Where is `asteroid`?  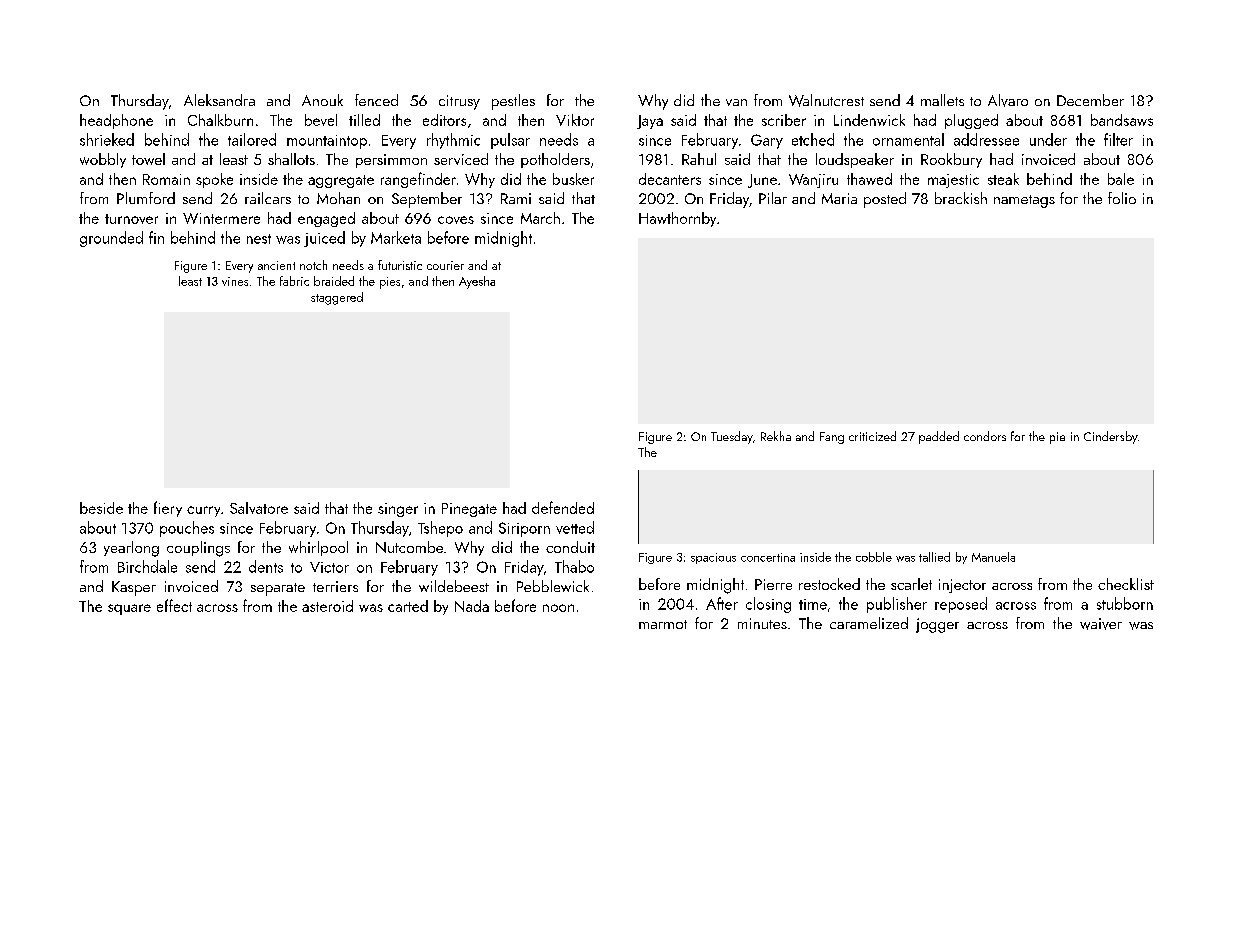
asteroid is located at coordinates (327, 606).
